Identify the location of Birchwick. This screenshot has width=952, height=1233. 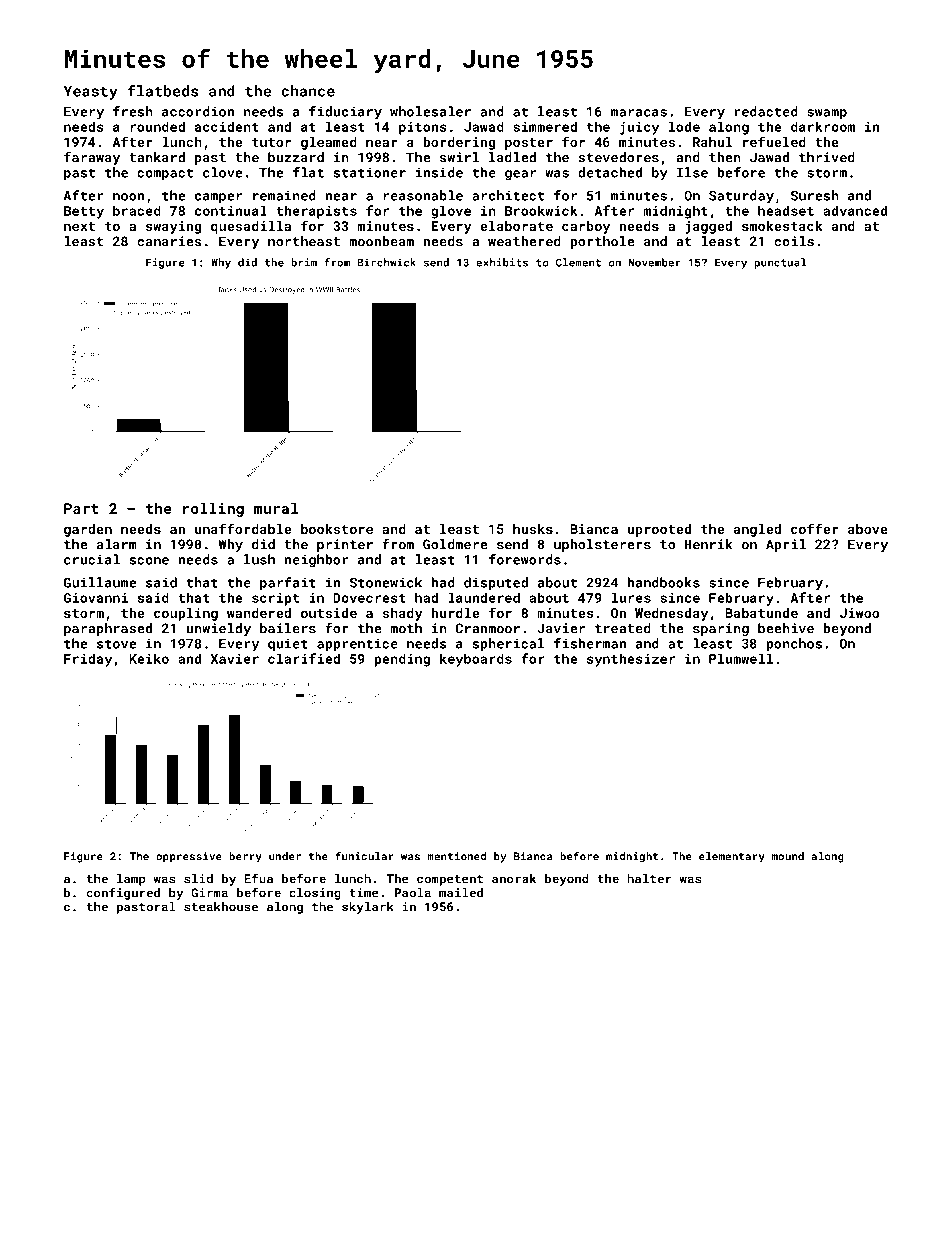
(386, 262).
